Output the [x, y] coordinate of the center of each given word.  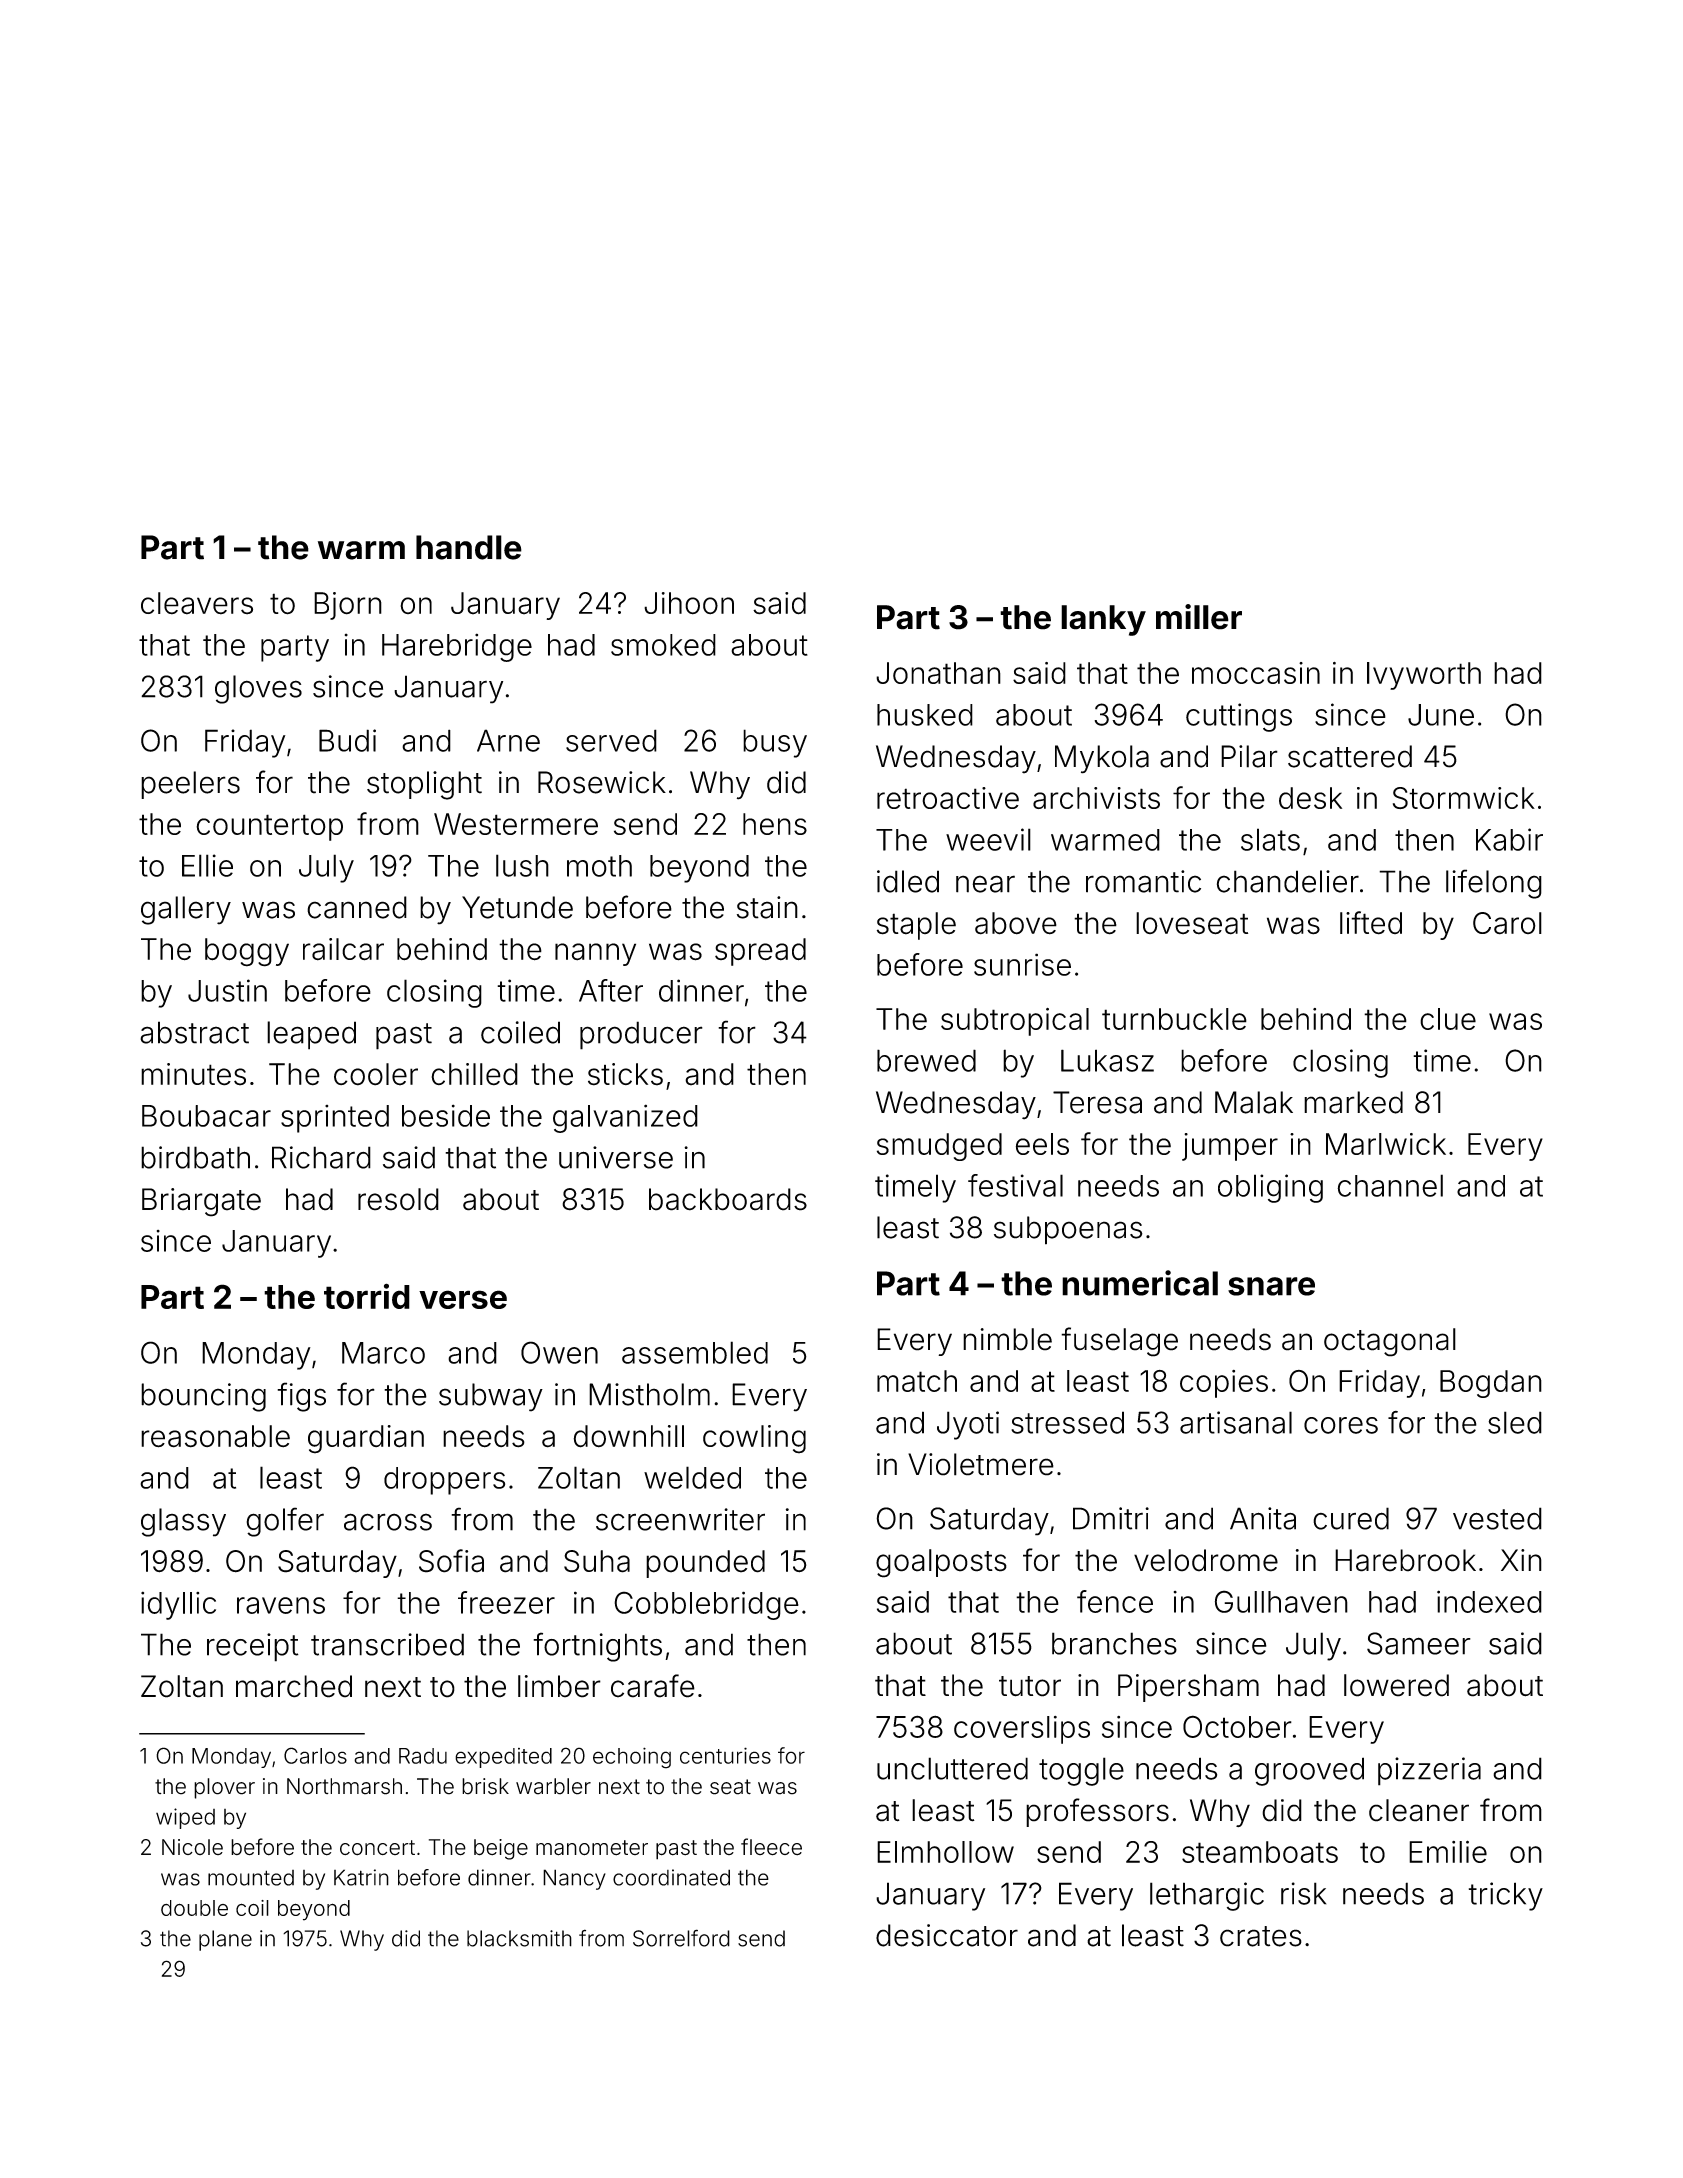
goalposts [941, 1563]
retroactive [948, 798]
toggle [1081, 1771]
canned [357, 907]
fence [1115, 1601]
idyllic [178, 1605]
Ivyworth [1424, 676]
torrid [367, 1296]
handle [469, 547]
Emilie [1448, 1851]
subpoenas [1068, 1230]
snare [1271, 1286]
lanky [1103, 620]
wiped [185, 1818]
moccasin [1256, 673]
